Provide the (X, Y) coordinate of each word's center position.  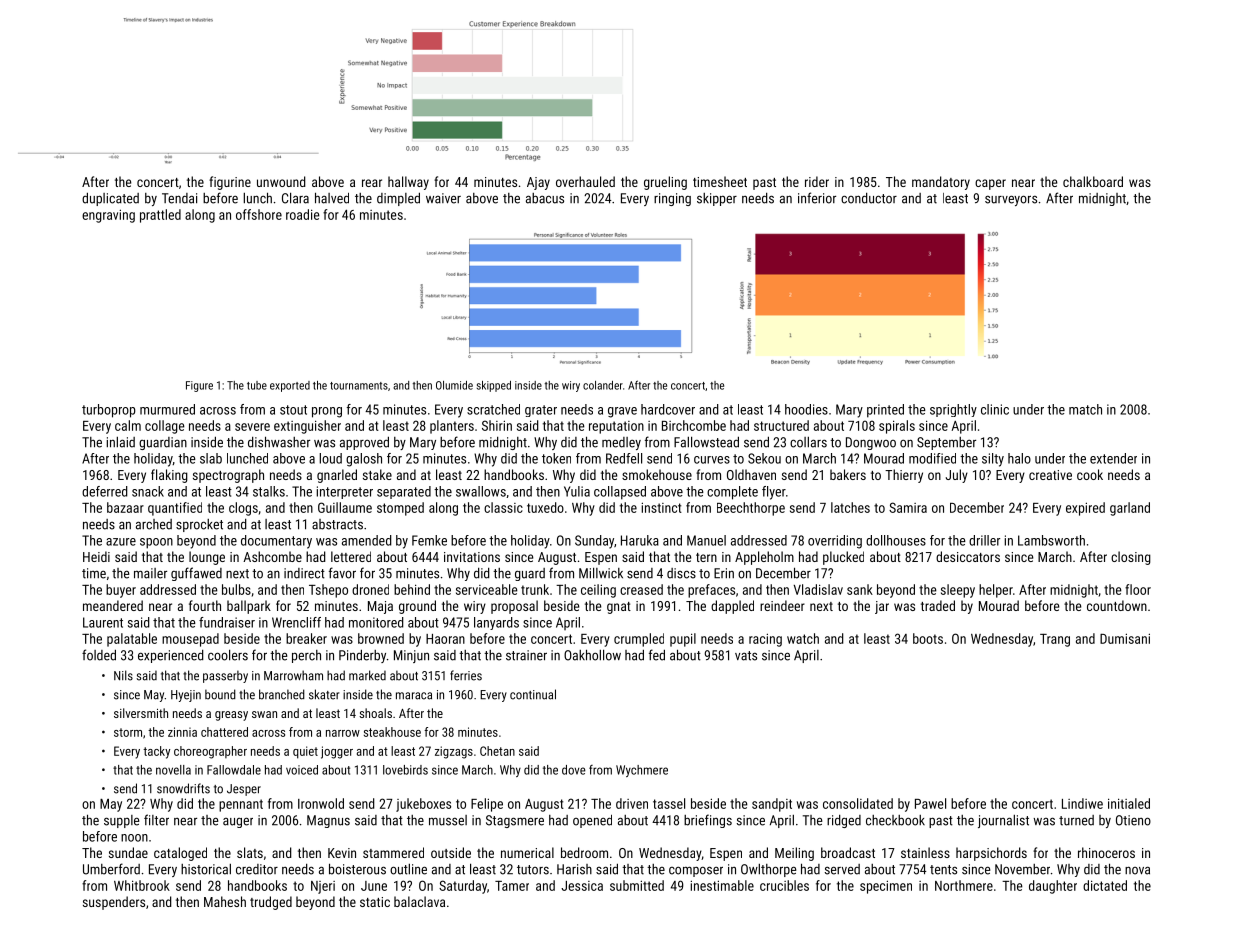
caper (990, 184)
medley (621, 443)
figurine (230, 183)
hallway (408, 183)
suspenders (114, 903)
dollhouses (896, 540)
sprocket (199, 525)
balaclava (419, 901)
